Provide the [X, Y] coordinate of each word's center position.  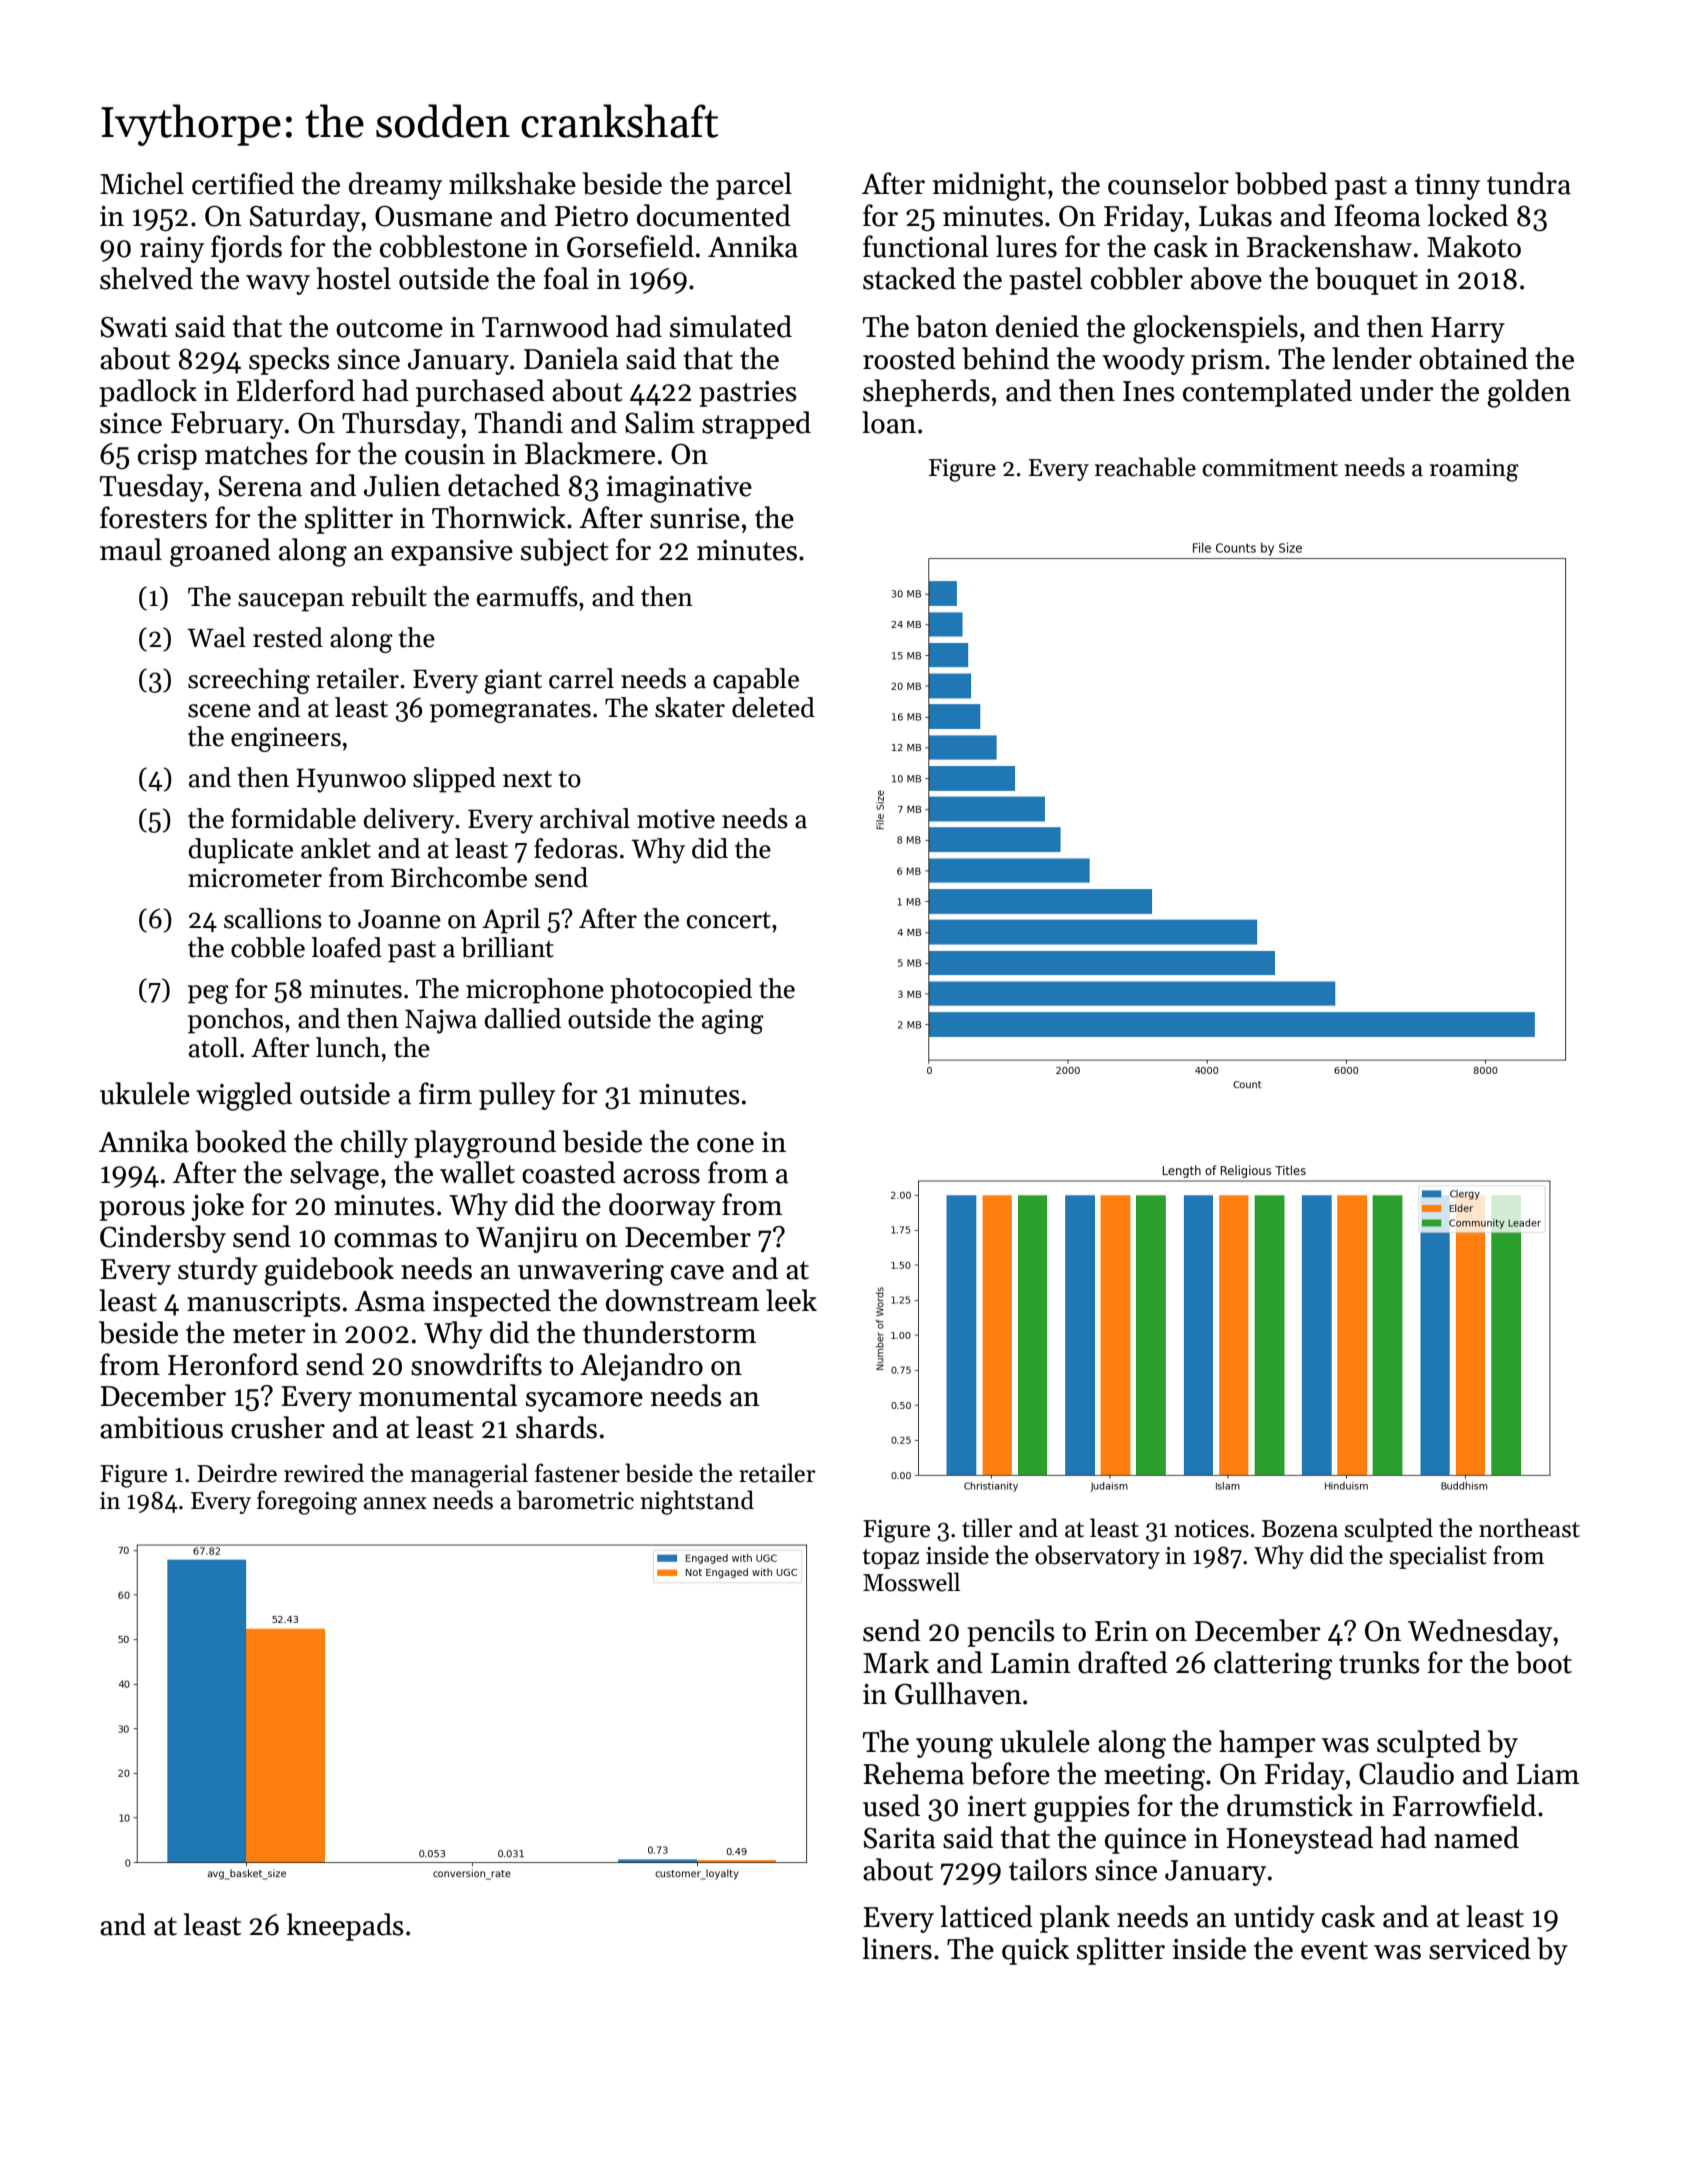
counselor [1168, 183]
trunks [1379, 1662]
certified [243, 183]
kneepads [345, 1927]
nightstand [697, 1502]
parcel [754, 186]
